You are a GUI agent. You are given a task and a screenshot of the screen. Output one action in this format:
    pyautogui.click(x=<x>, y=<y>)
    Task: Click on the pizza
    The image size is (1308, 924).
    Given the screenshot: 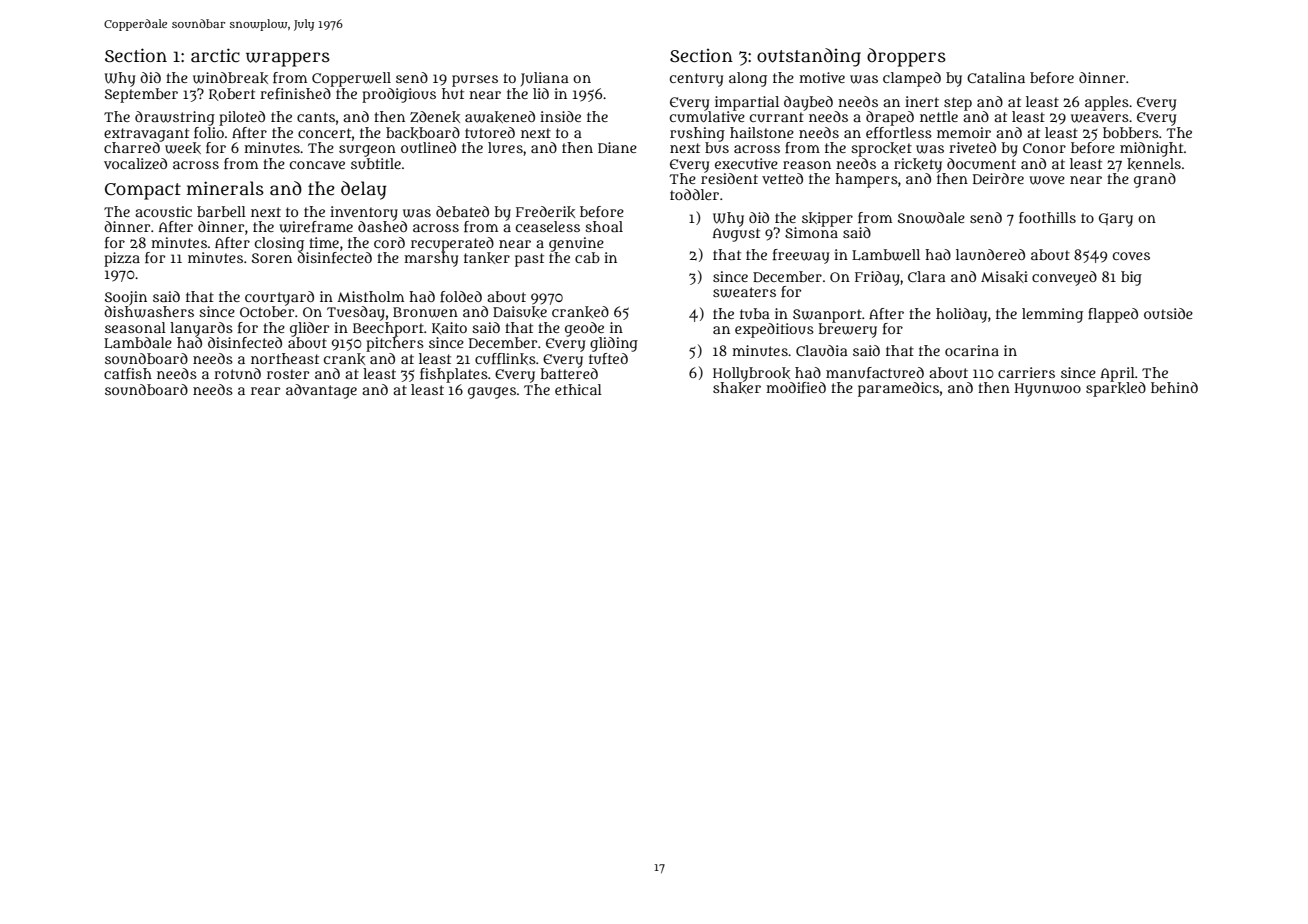 What is the action you would take?
    pyautogui.click(x=122, y=259)
